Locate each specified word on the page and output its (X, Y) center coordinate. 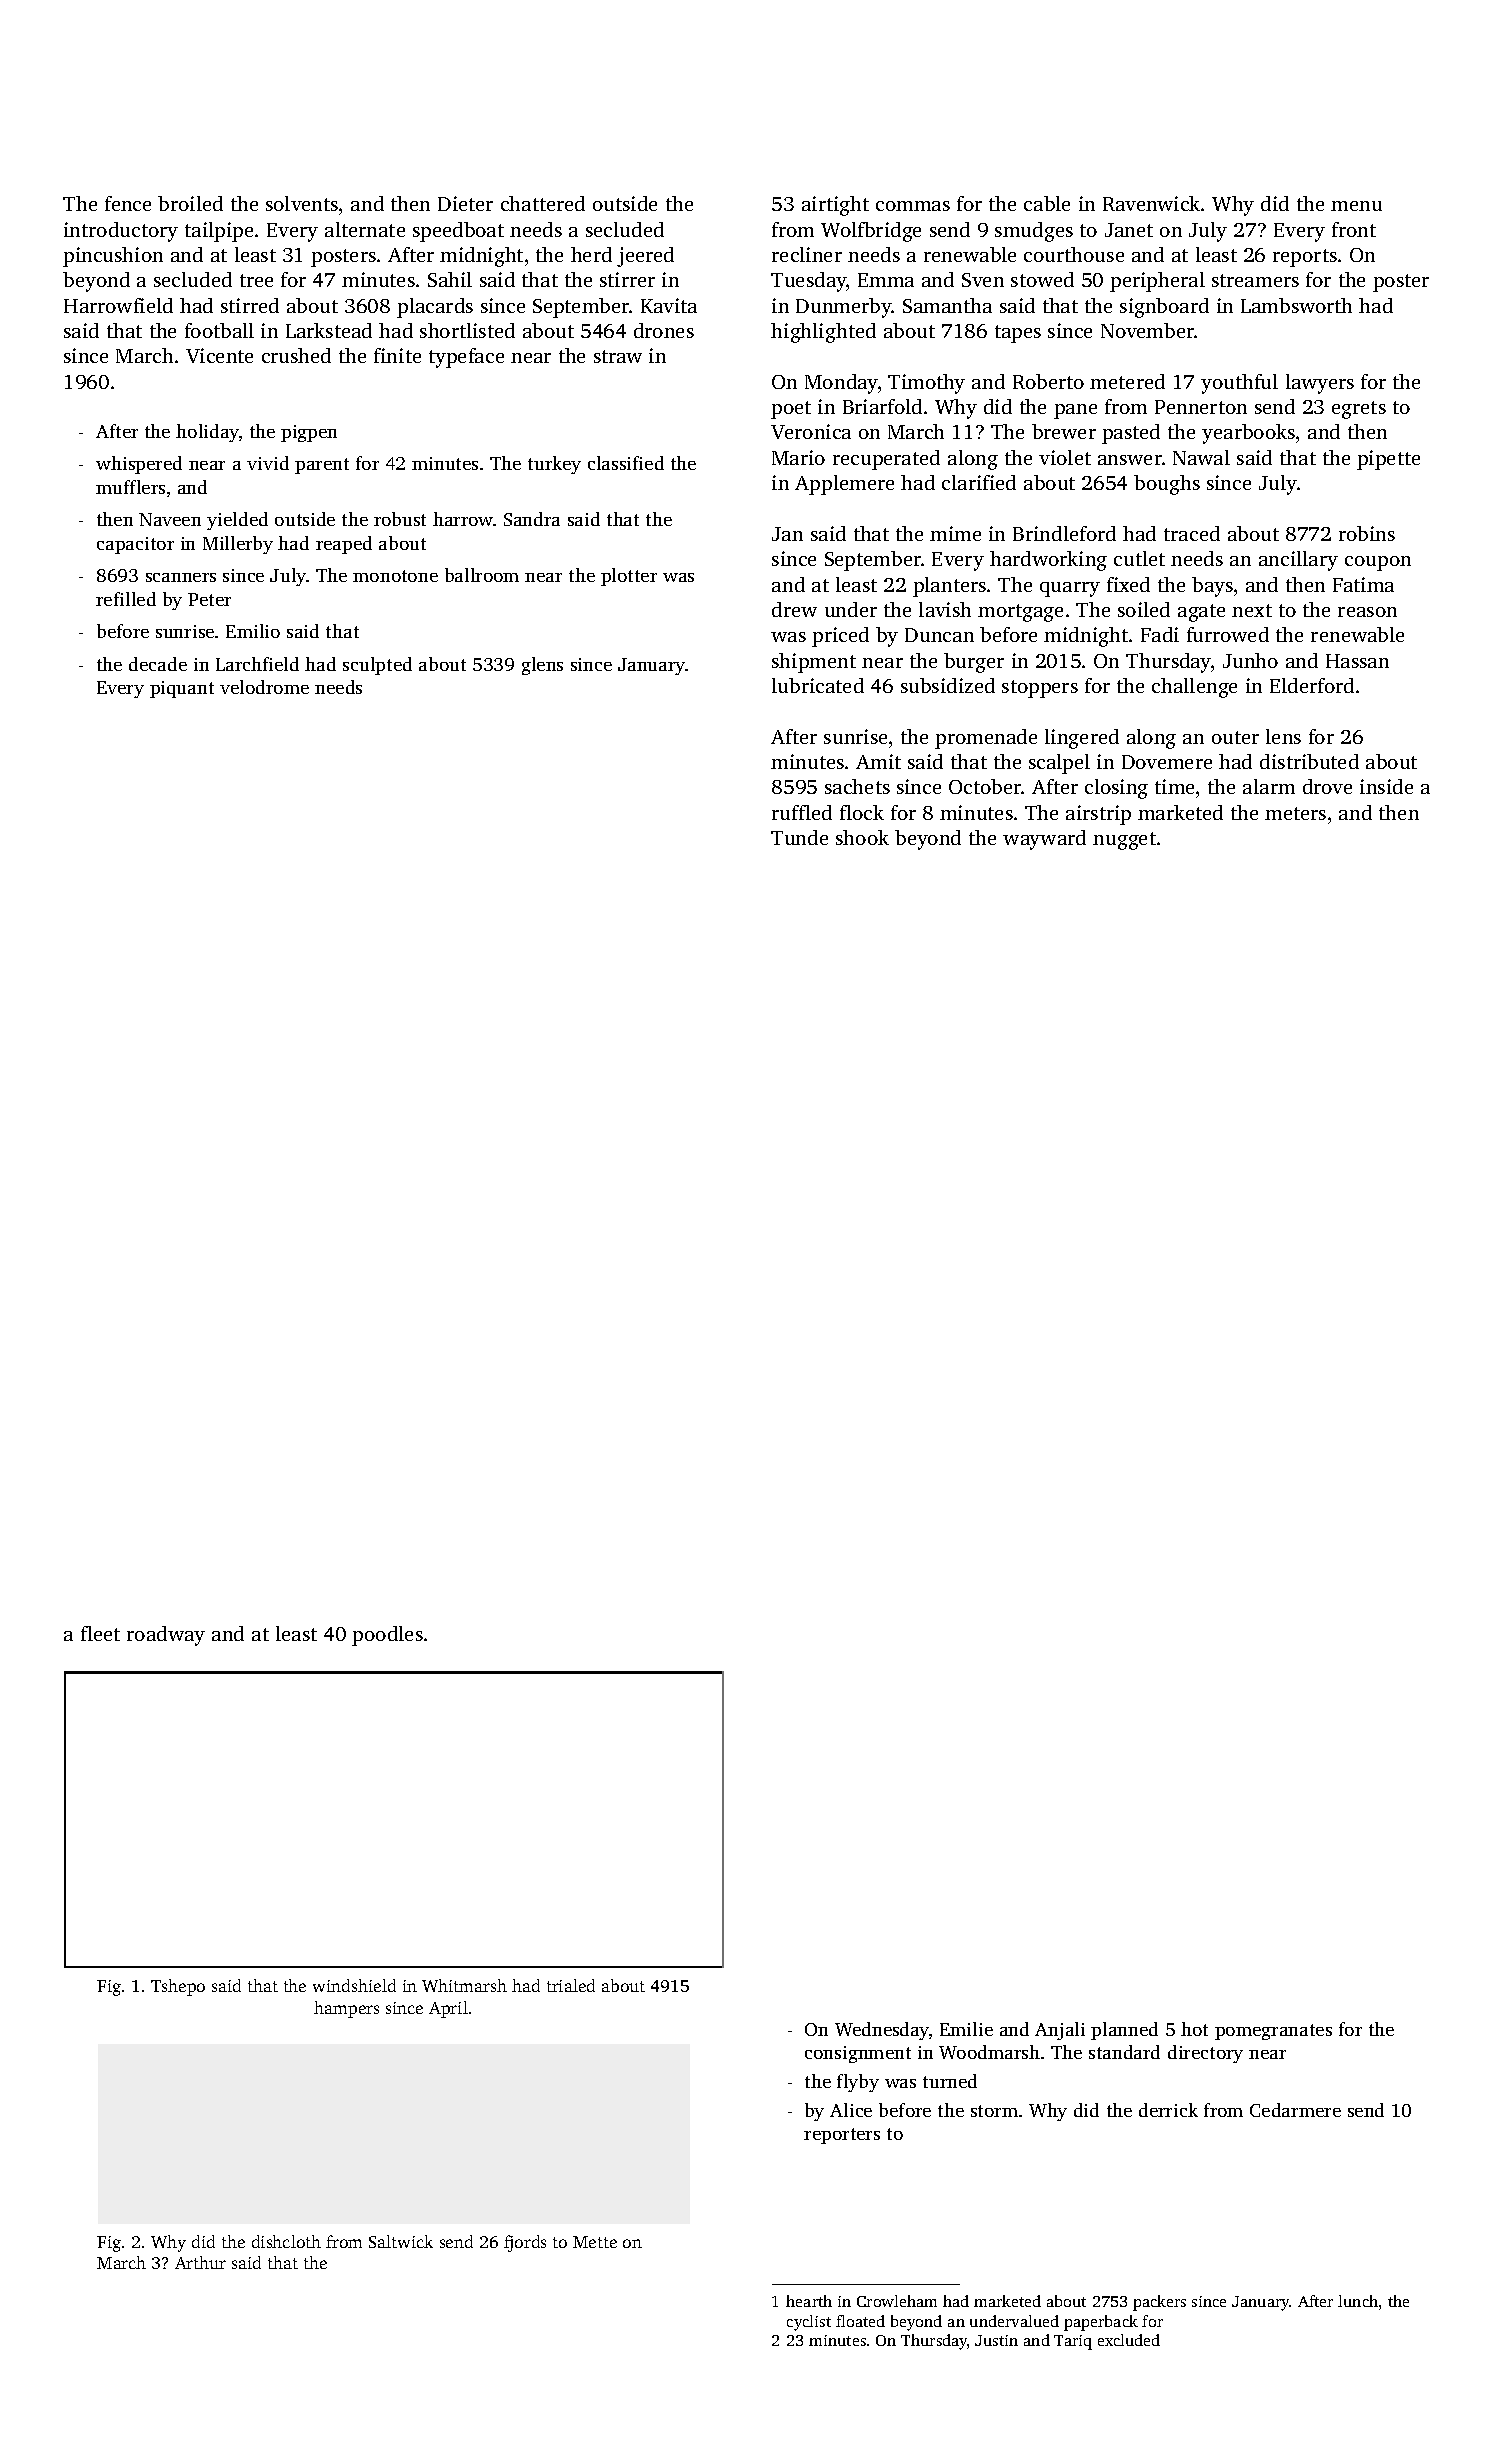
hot (1194, 2029)
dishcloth (286, 2241)
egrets (1359, 410)
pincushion (113, 257)
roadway (166, 1636)
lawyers (1320, 384)
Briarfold (882, 406)
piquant (182, 689)
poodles (387, 1636)
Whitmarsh (464, 1985)
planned (1124, 2031)
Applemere (844, 485)
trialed (571, 1985)
